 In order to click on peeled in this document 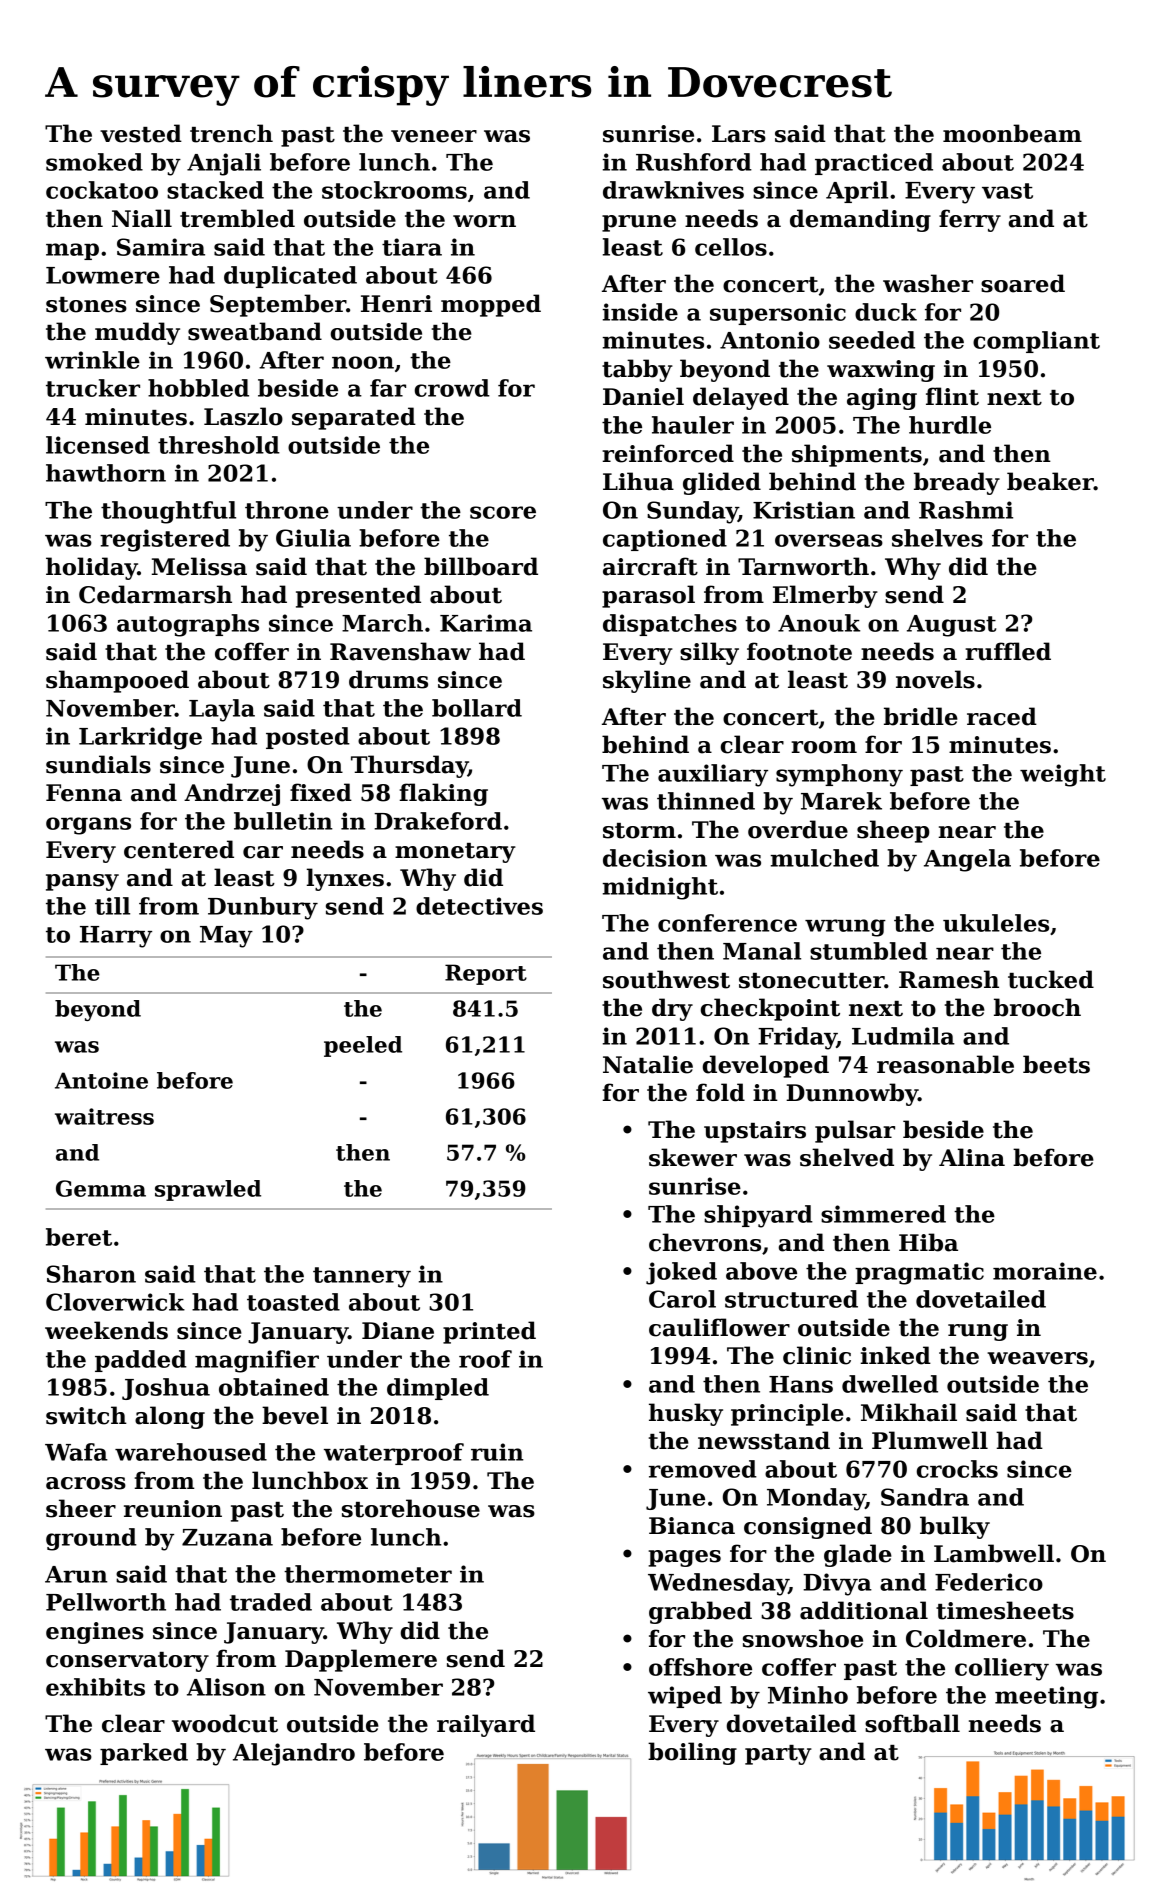, I will do `click(363, 1046)`.
